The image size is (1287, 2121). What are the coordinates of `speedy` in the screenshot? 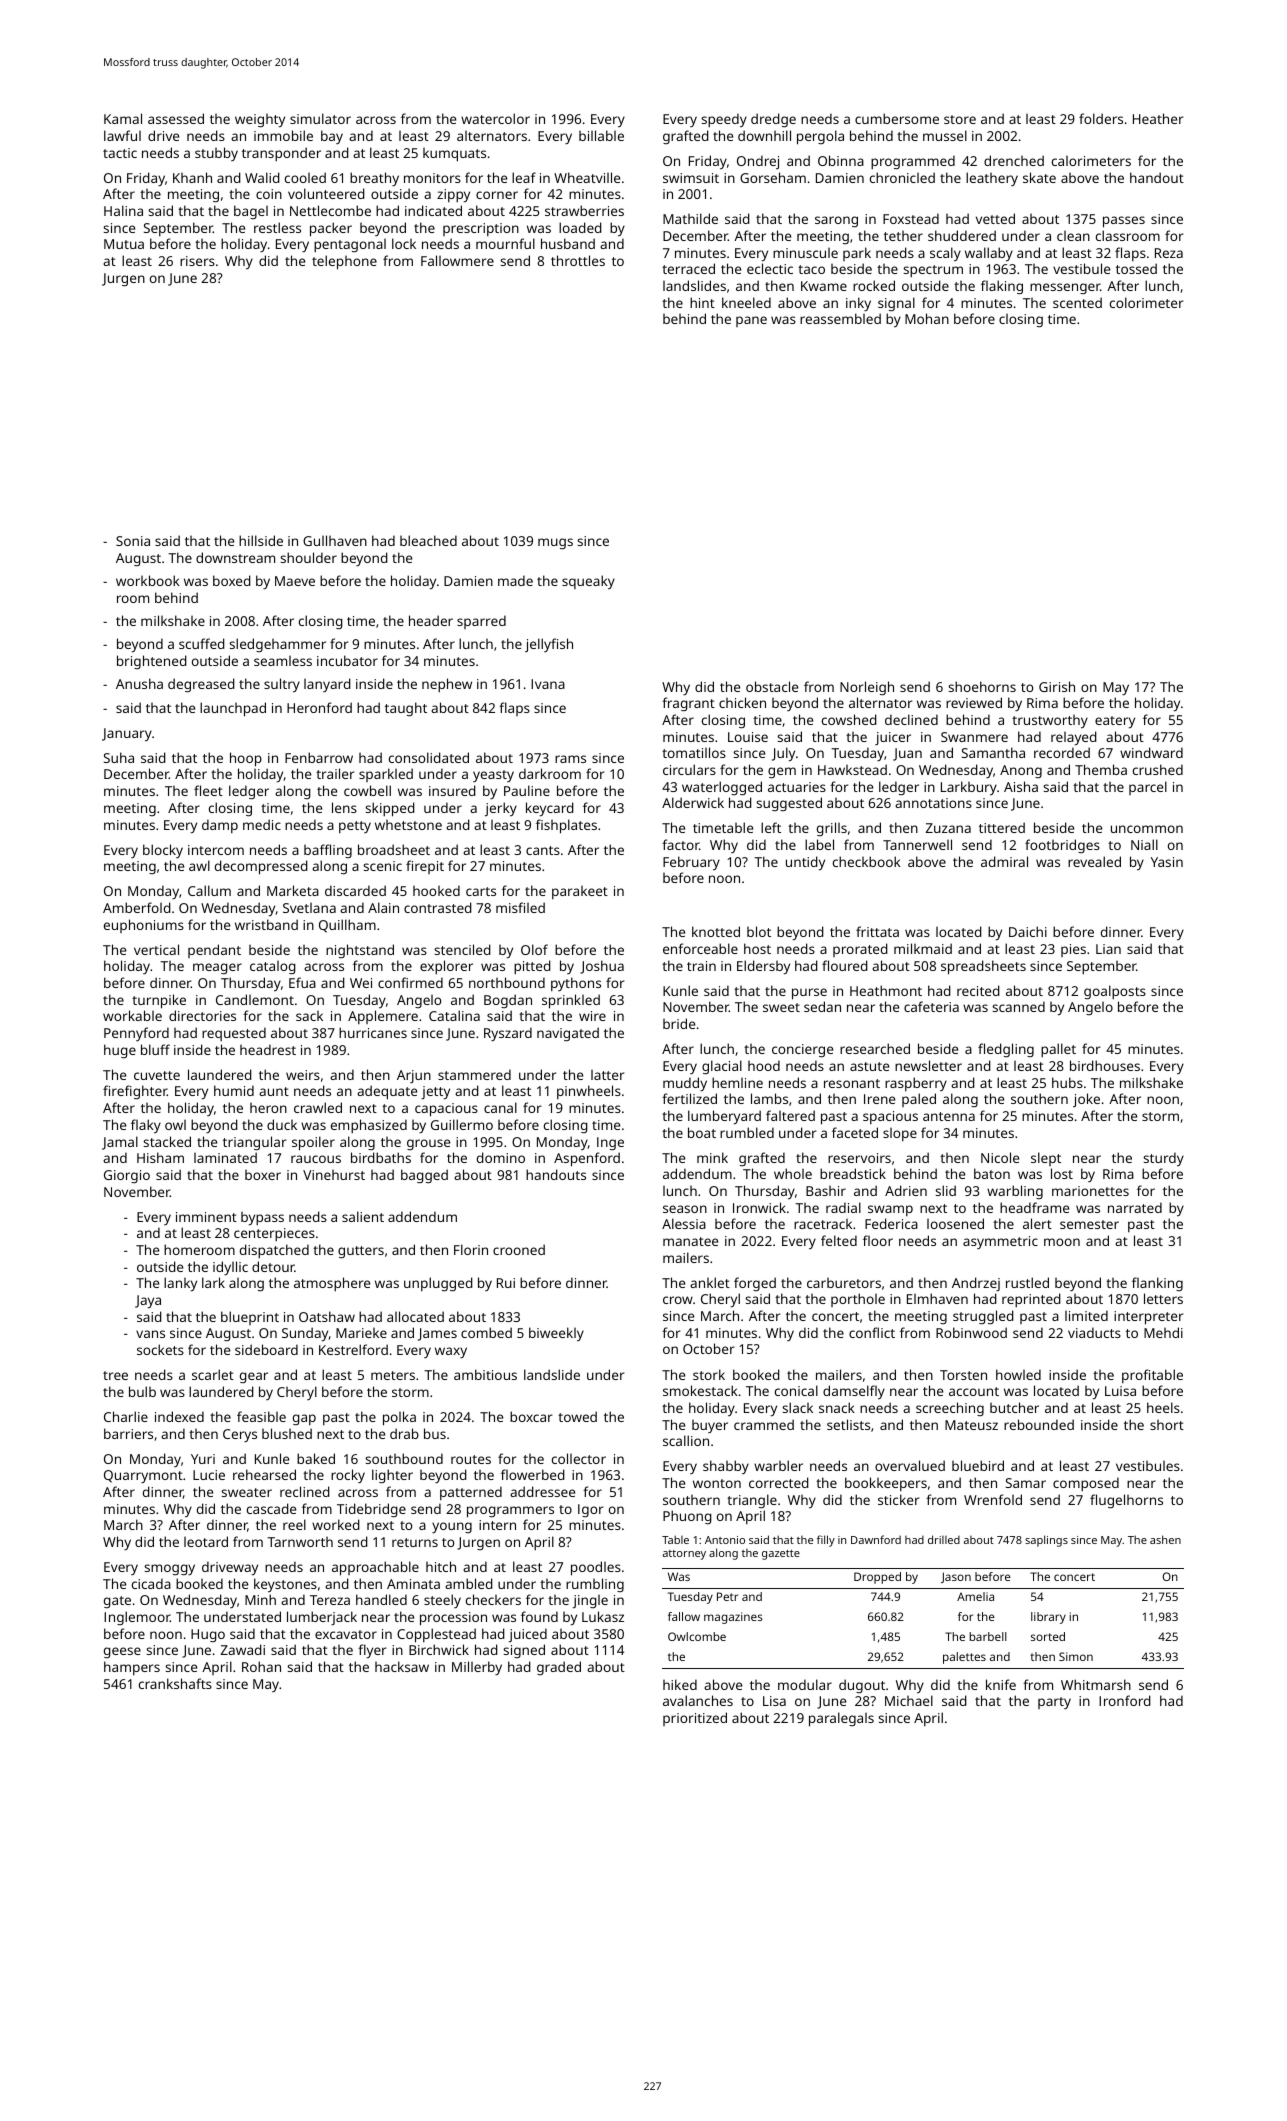 It's located at (724, 120).
